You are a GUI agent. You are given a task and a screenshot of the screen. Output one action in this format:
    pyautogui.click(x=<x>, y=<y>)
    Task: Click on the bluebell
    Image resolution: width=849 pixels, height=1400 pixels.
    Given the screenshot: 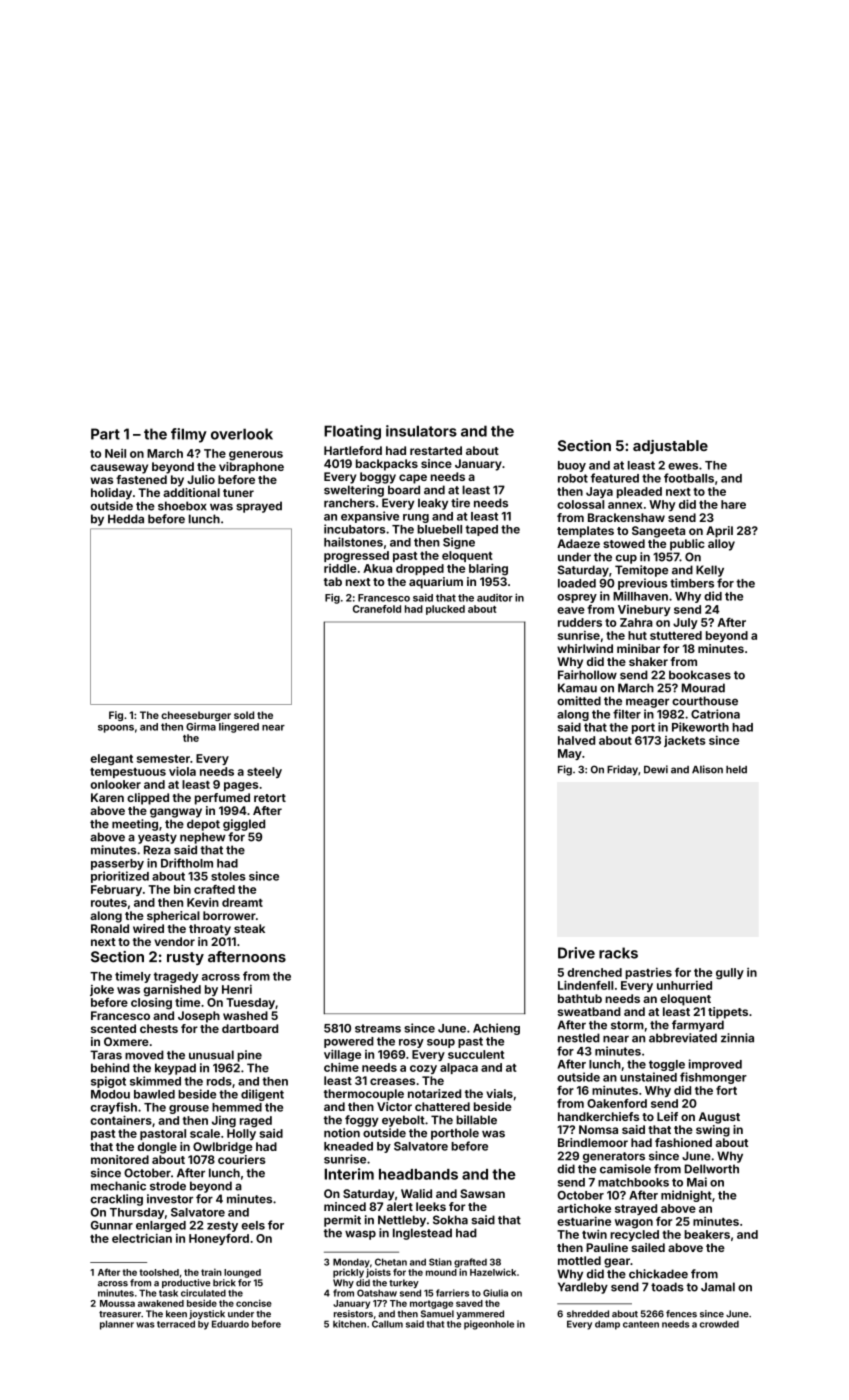 What is the action you would take?
    pyautogui.click(x=439, y=529)
